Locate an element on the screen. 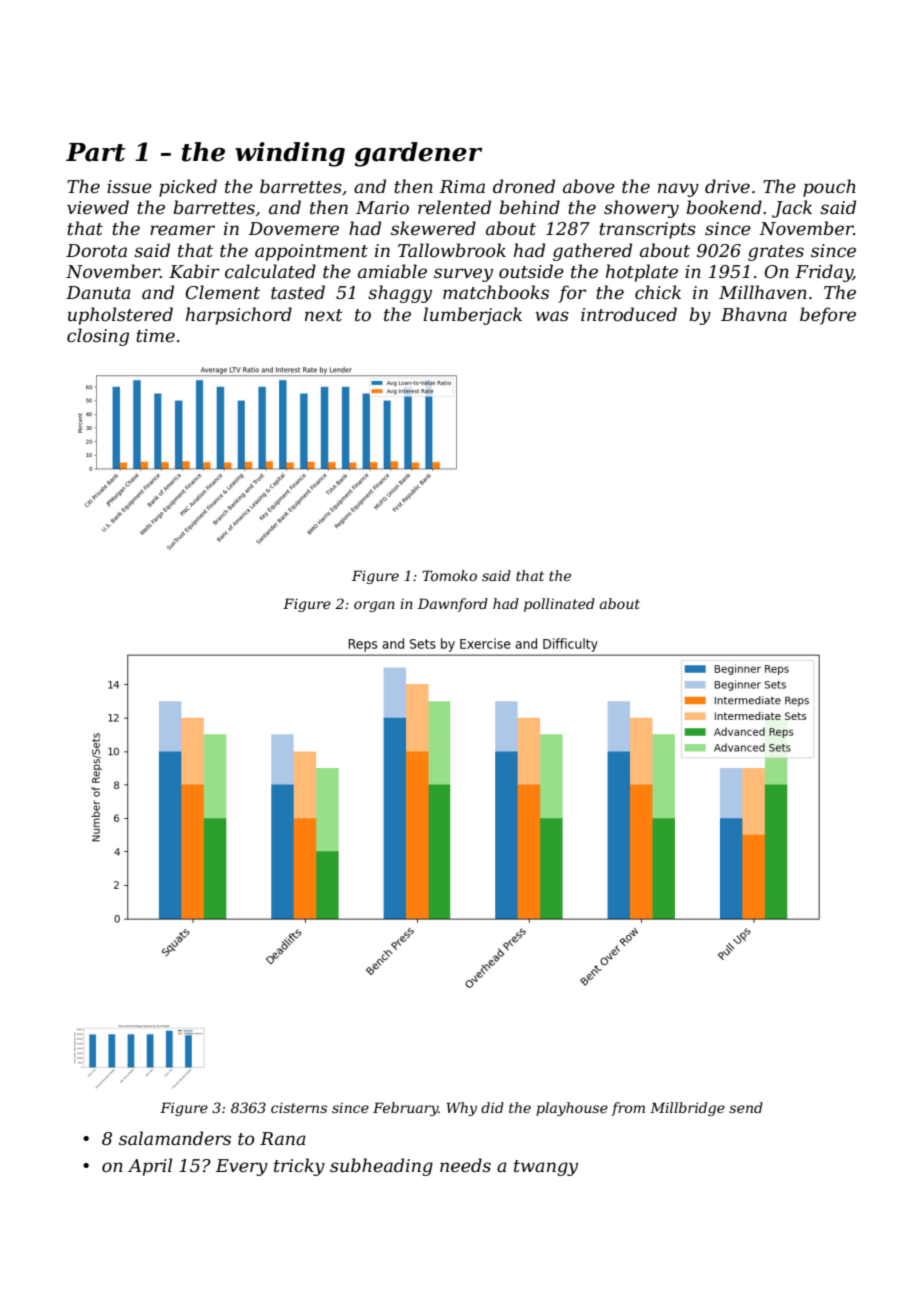  navy is located at coordinates (678, 190).
